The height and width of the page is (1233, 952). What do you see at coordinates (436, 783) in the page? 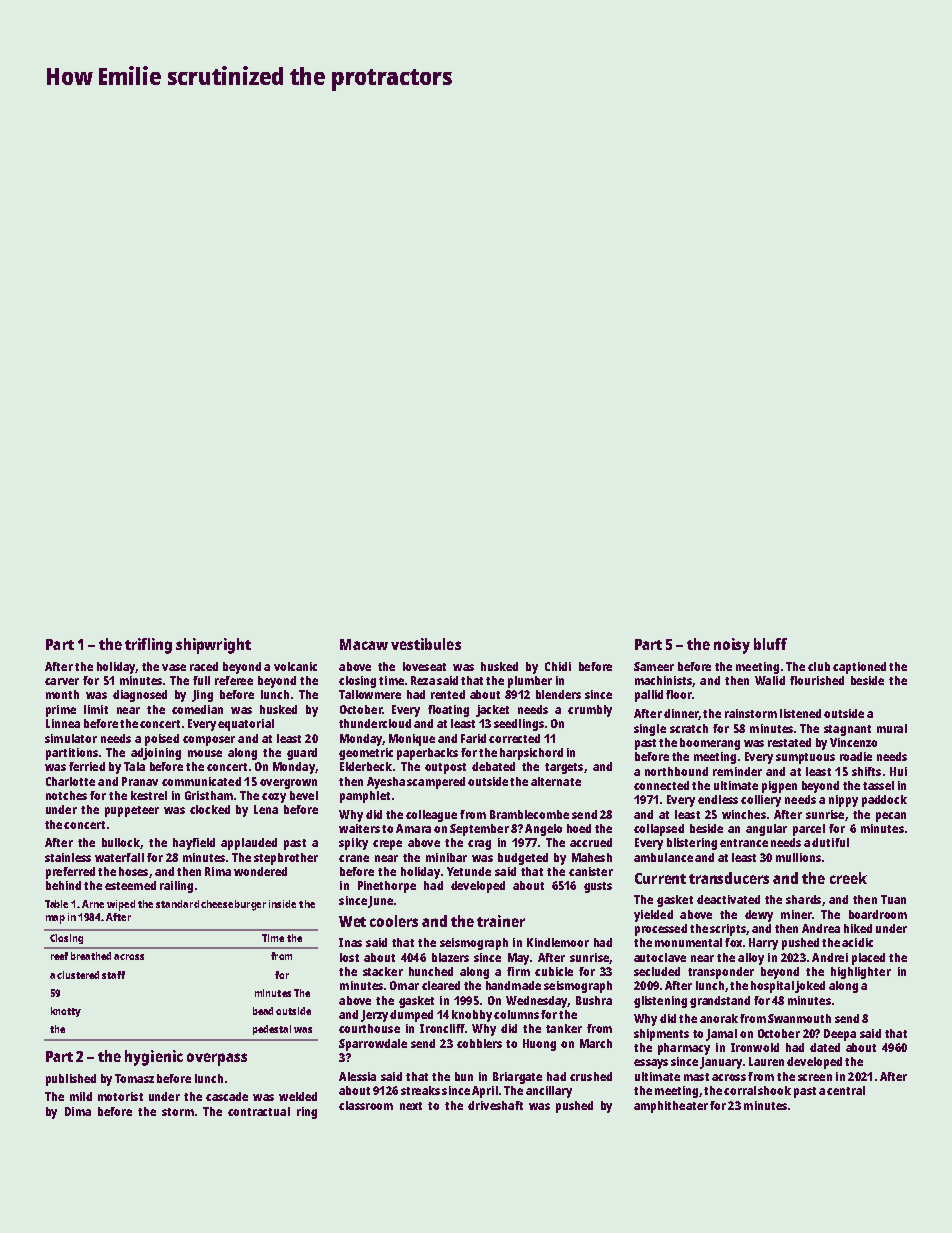
I see `scampered` at bounding box center [436, 783].
